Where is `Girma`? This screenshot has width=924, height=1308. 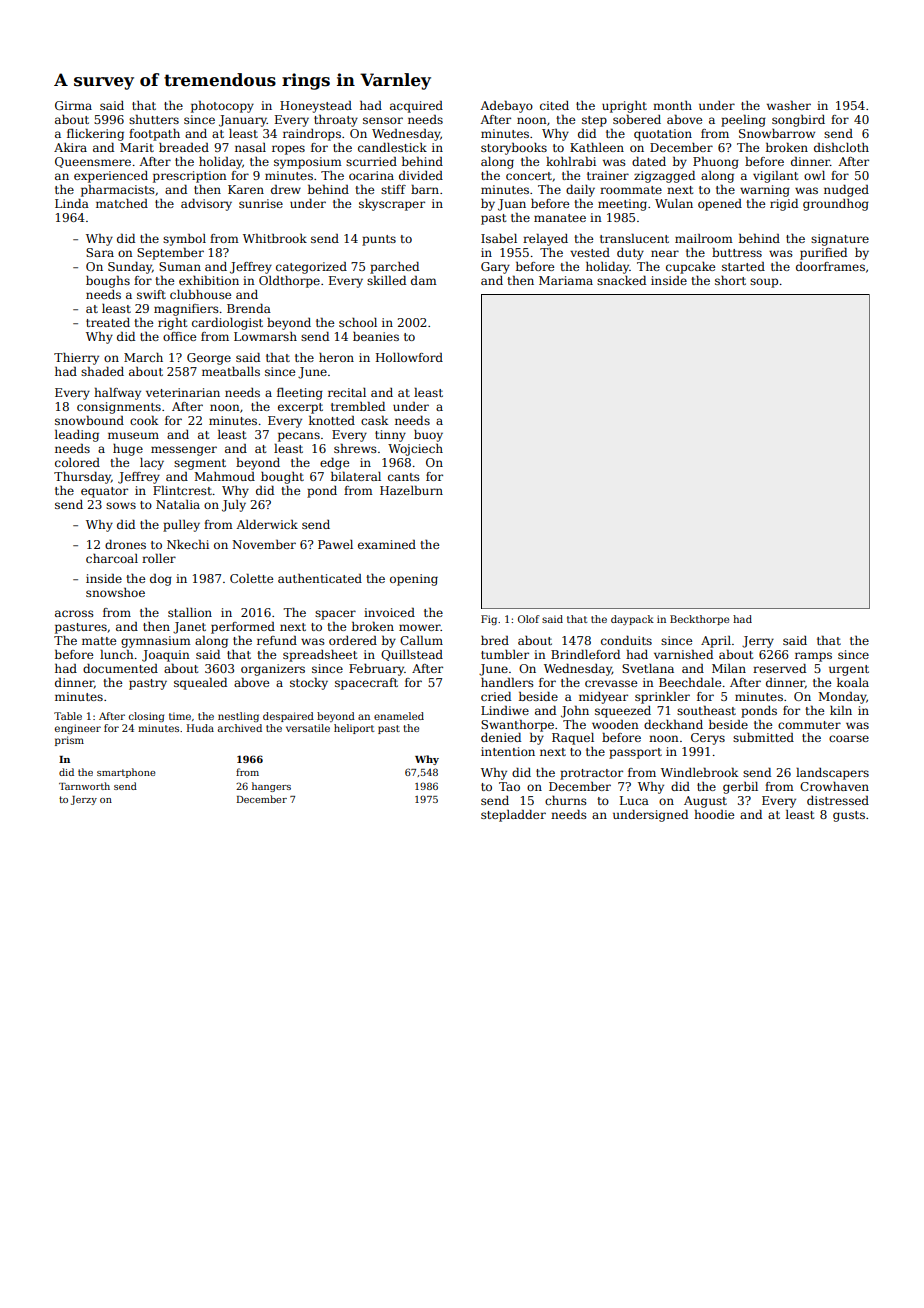 Girma is located at coordinates (73, 105).
